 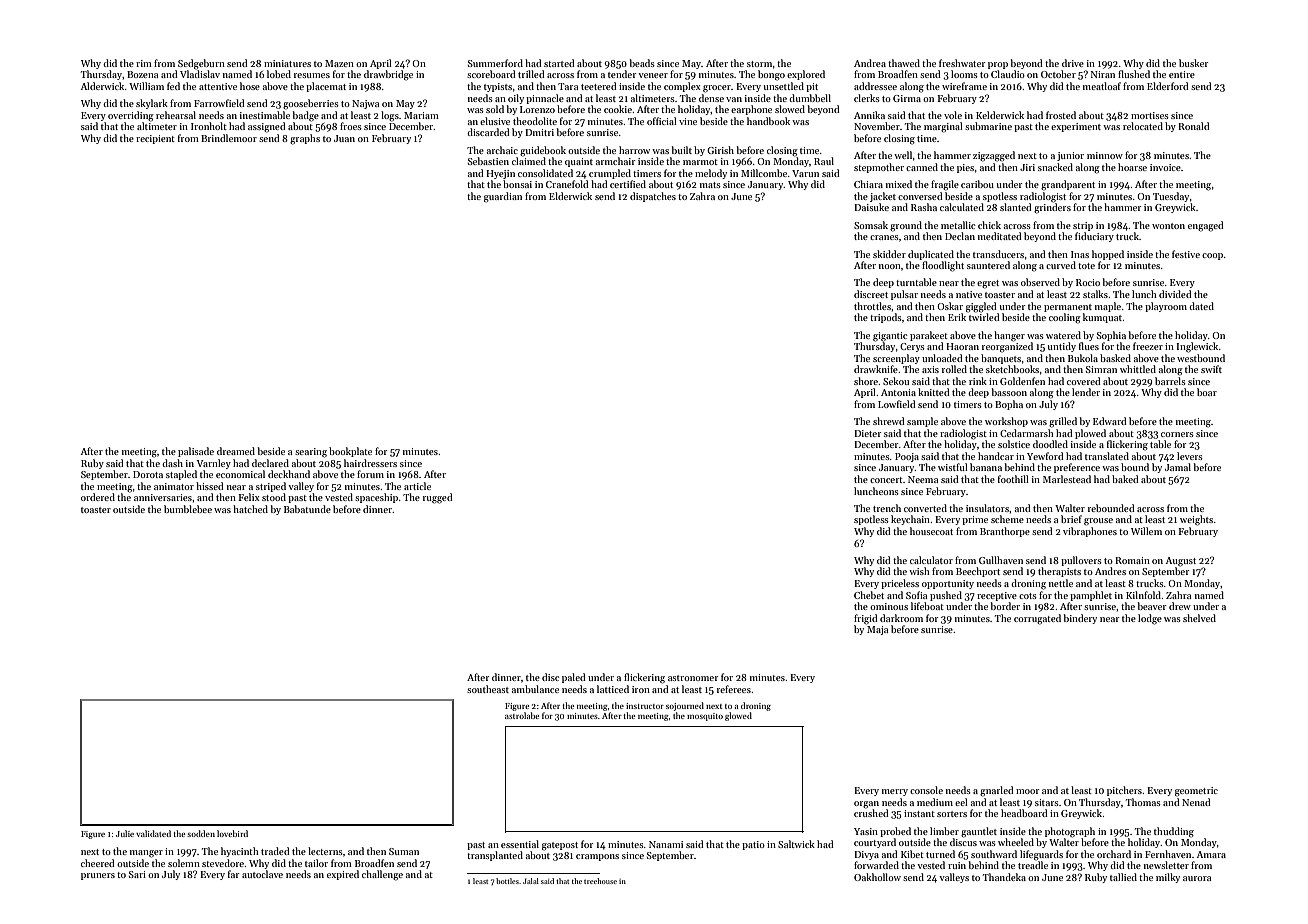 I want to click on guardian, so click(x=503, y=197).
